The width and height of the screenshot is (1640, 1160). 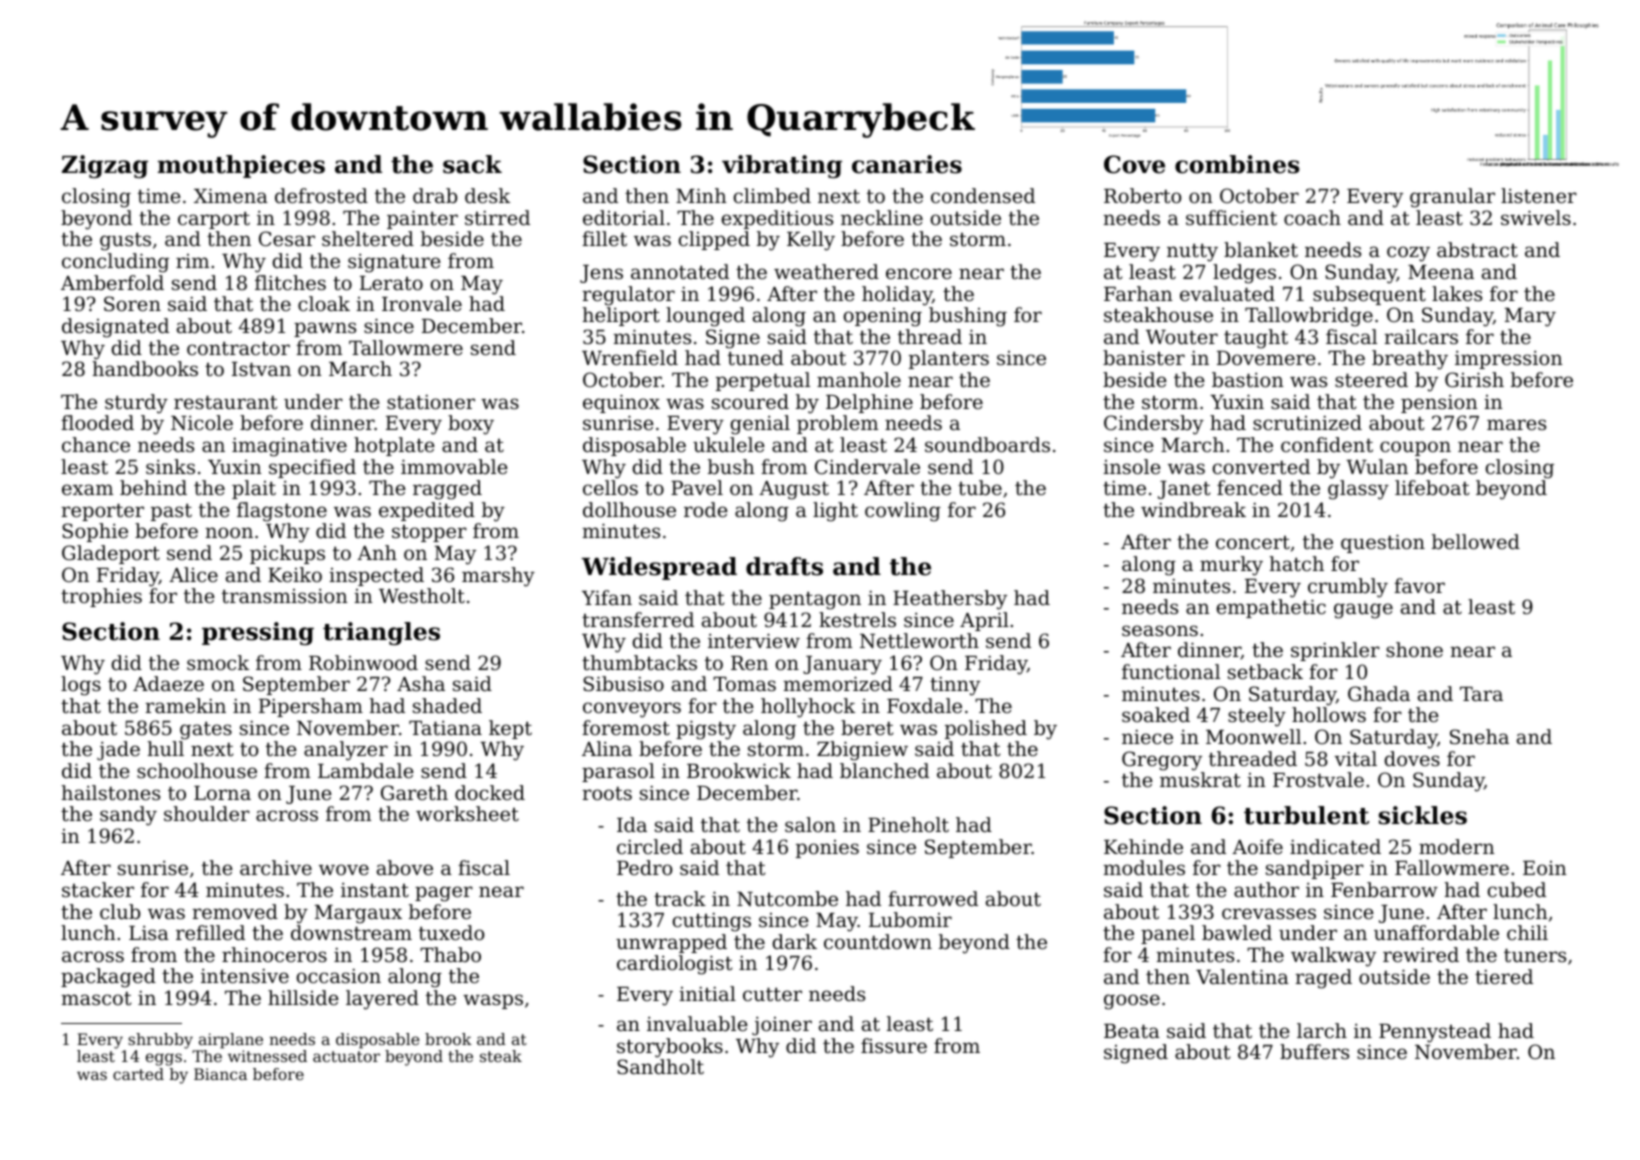 I want to click on carted, so click(x=138, y=1074).
